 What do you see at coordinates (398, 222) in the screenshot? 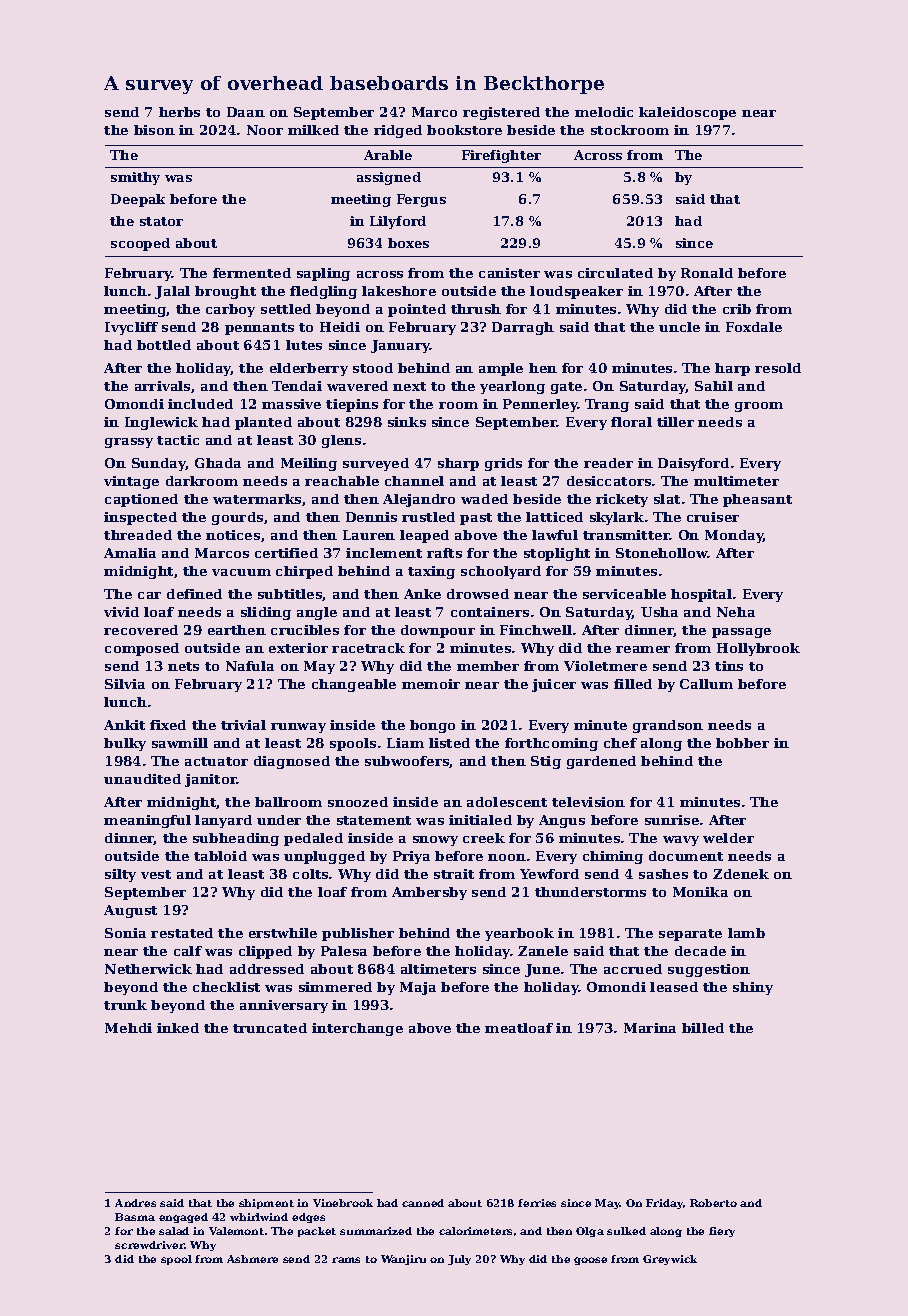
I see `Lilyford` at bounding box center [398, 222].
